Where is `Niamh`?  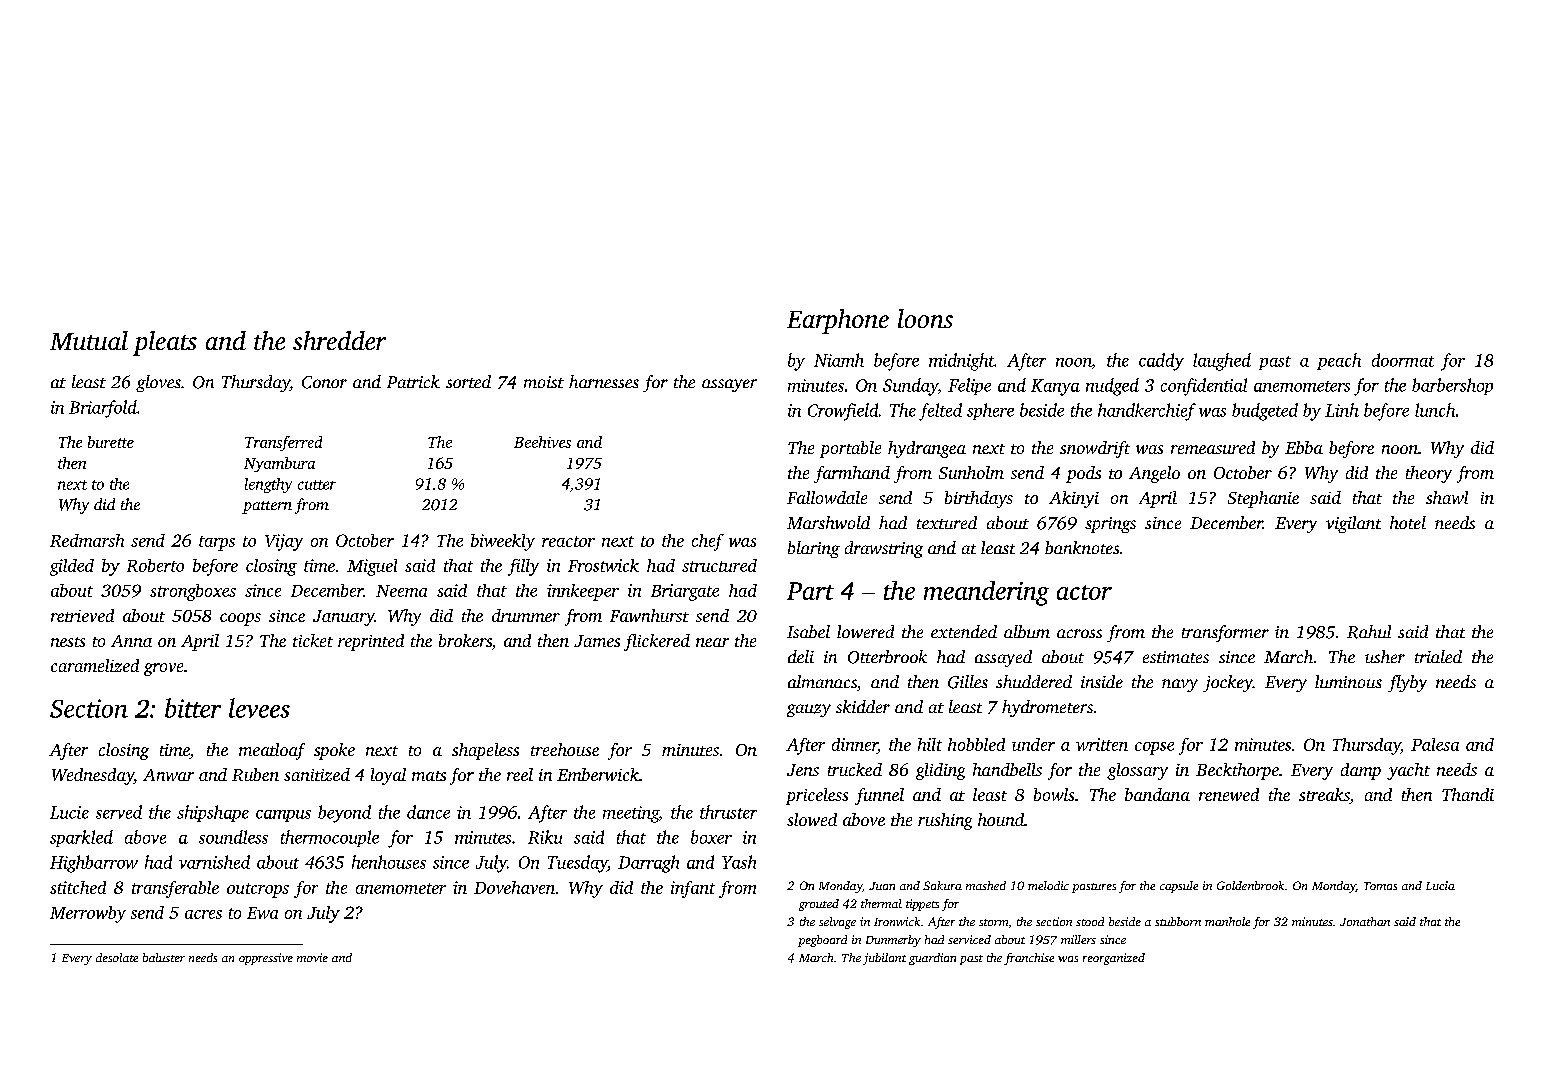 Niamh is located at coordinates (839, 360).
